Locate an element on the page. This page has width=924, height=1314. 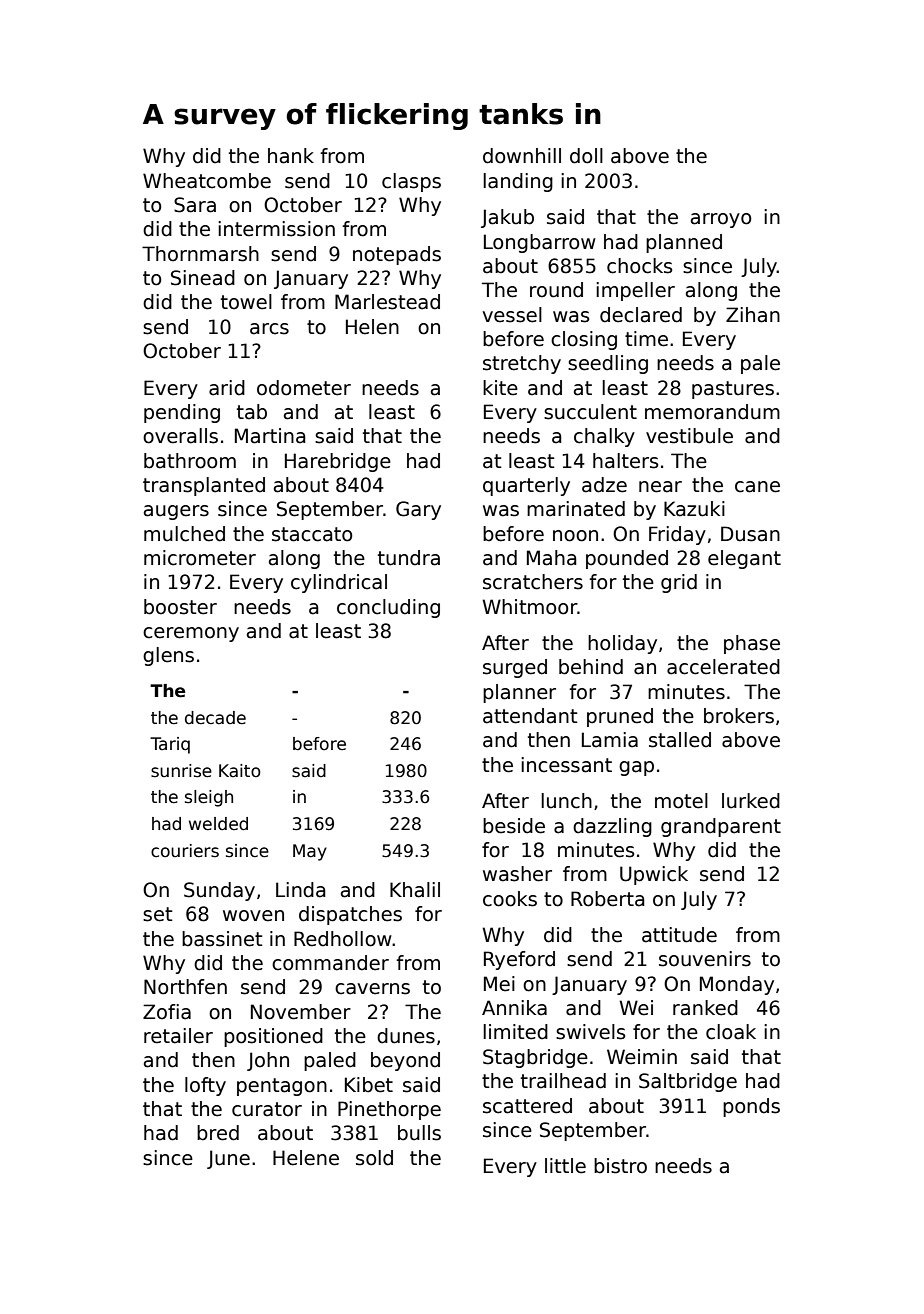
downhill is located at coordinates (522, 156).
